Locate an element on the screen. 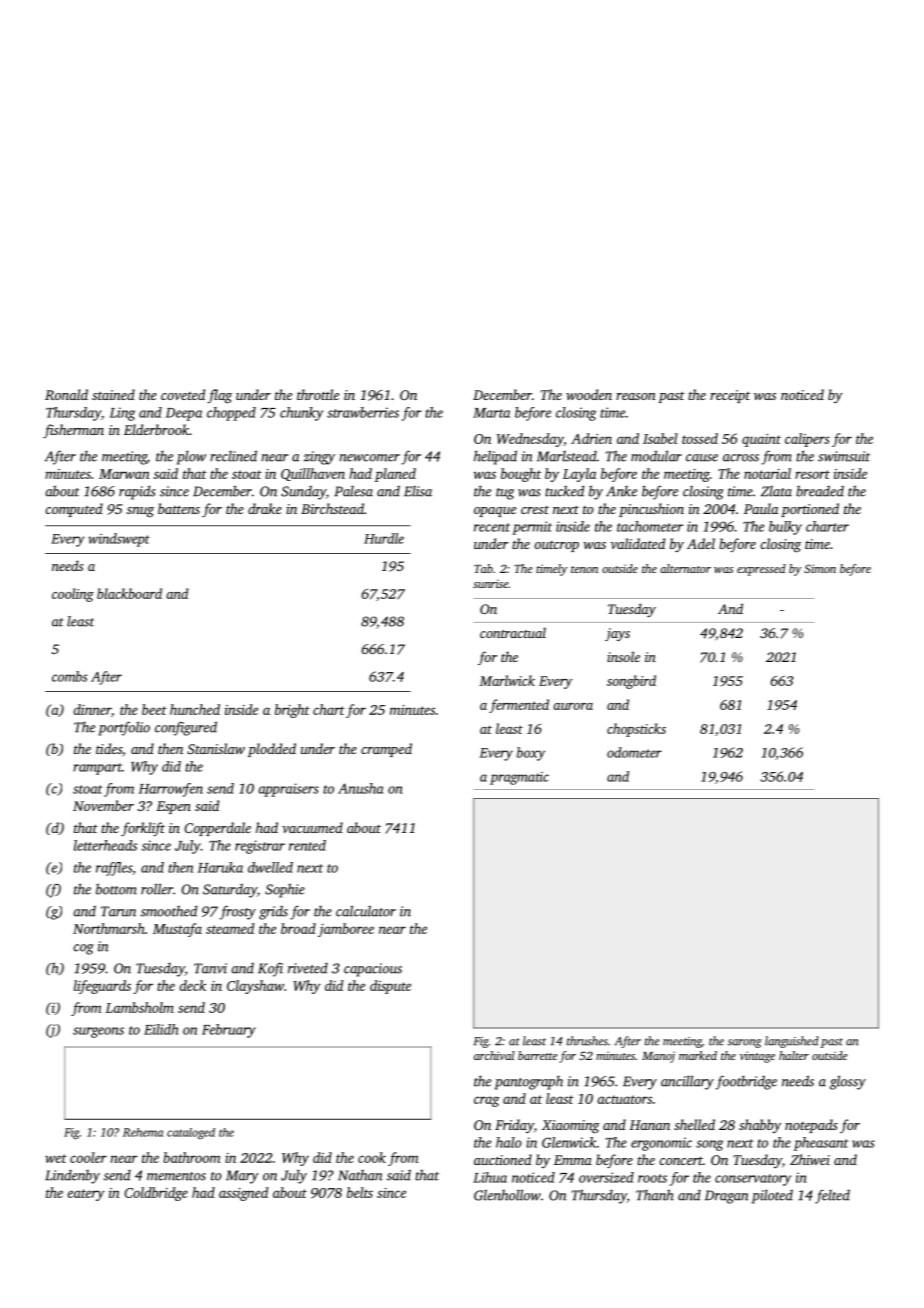  cataloged is located at coordinates (191, 1134).
